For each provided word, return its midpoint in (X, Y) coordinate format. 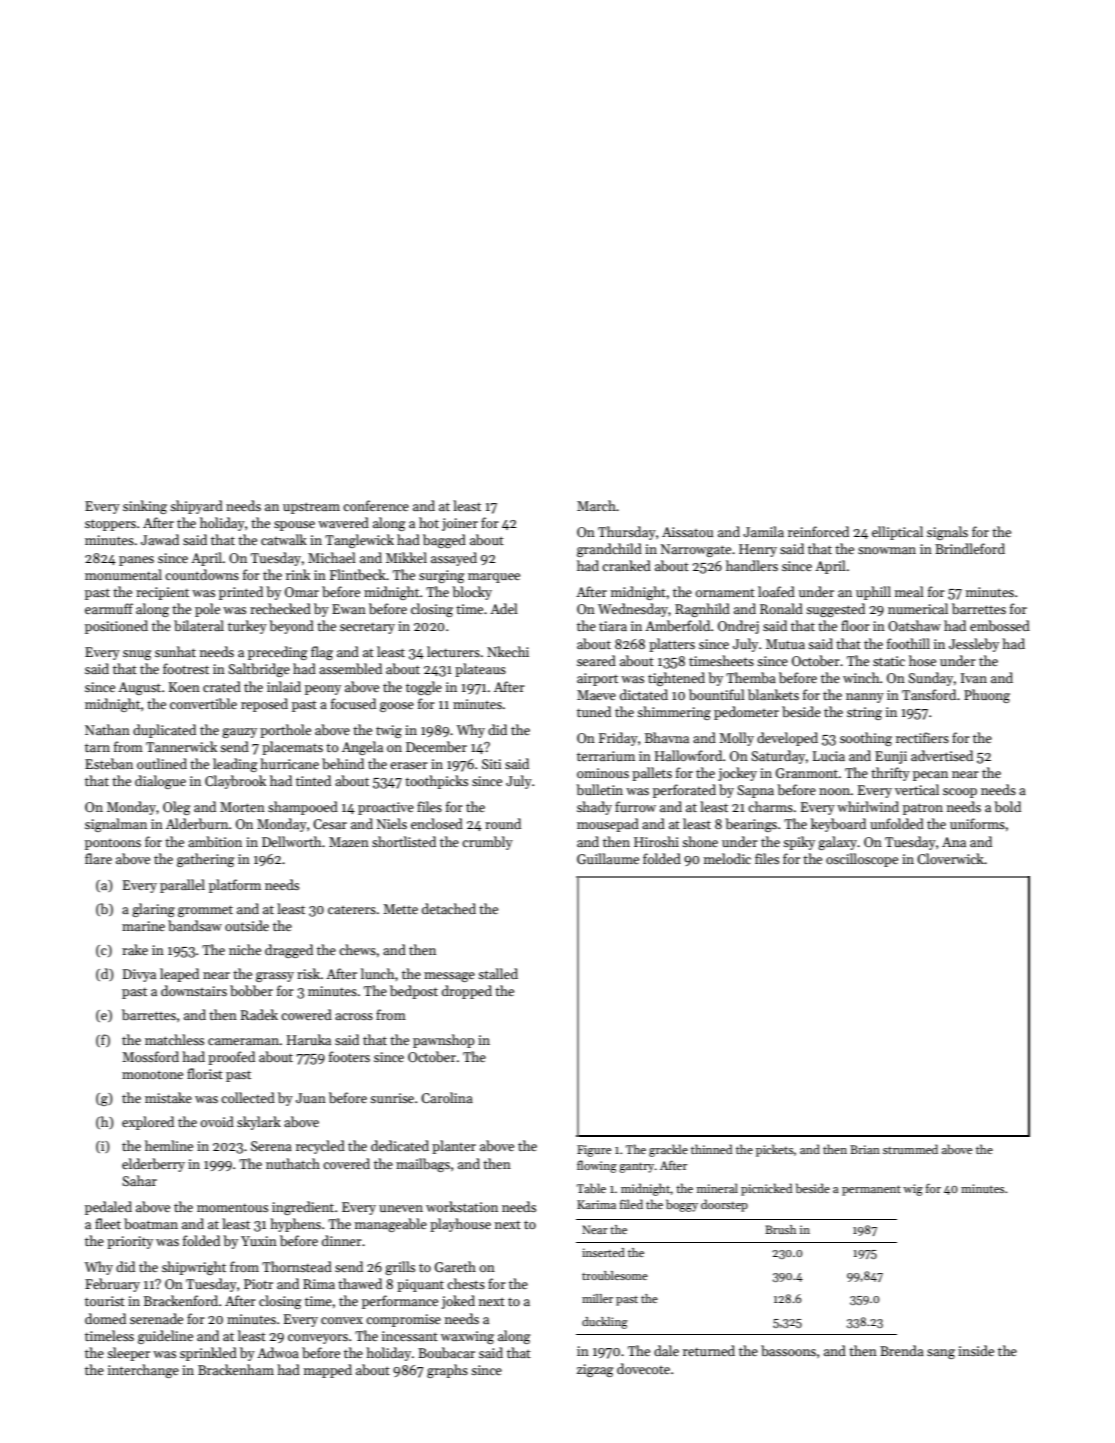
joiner (460, 524)
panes (136, 561)
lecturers (453, 651)
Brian (865, 1149)
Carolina (447, 1097)
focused (353, 703)
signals (947, 533)
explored (148, 1123)
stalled (498, 973)
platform (235, 886)
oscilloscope (862, 860)
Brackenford (181, 1300)
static (889, 661)
